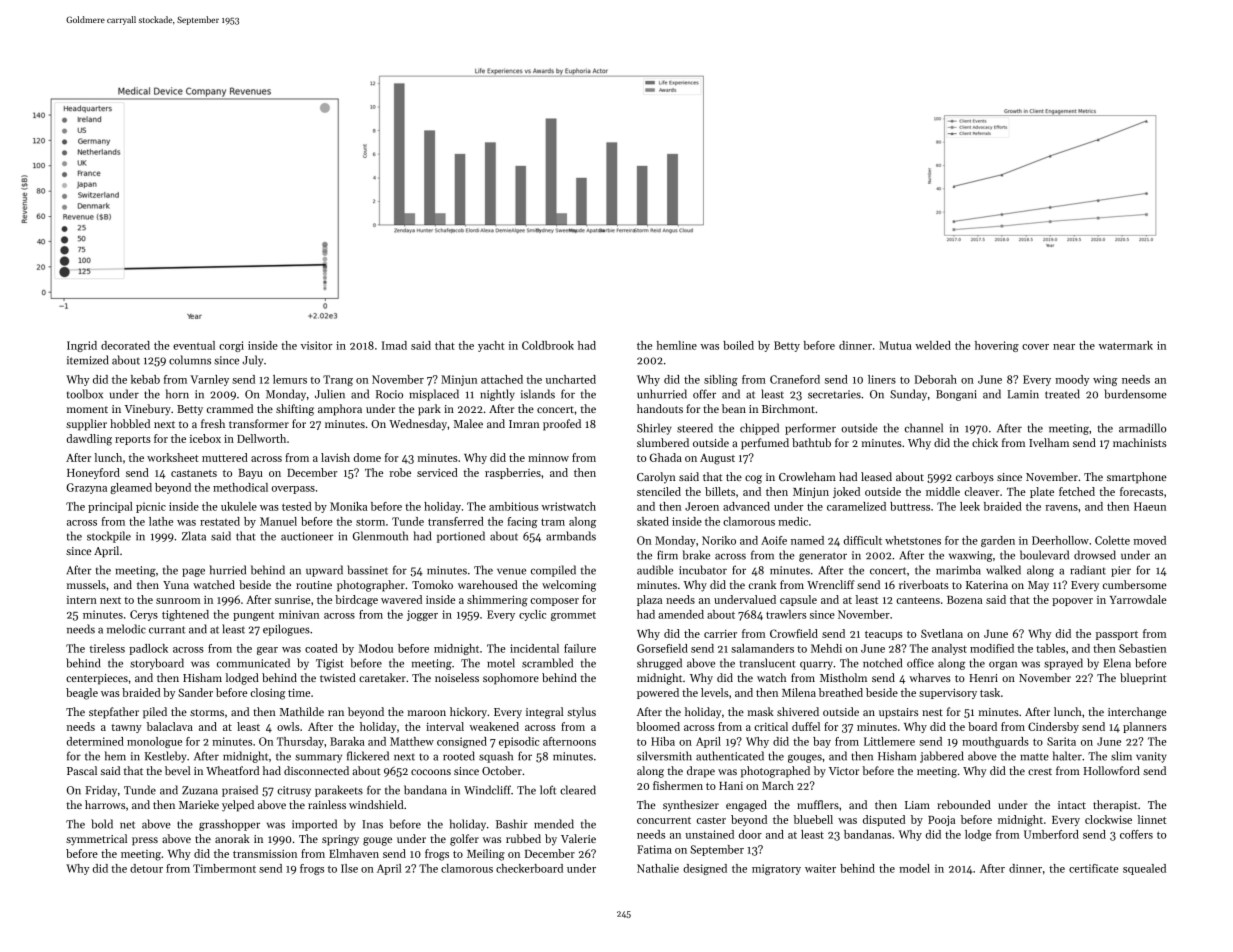 Image resolution: width=1233 pixels, height=952 pixels. I want to click on reports, so click(133, 440).
